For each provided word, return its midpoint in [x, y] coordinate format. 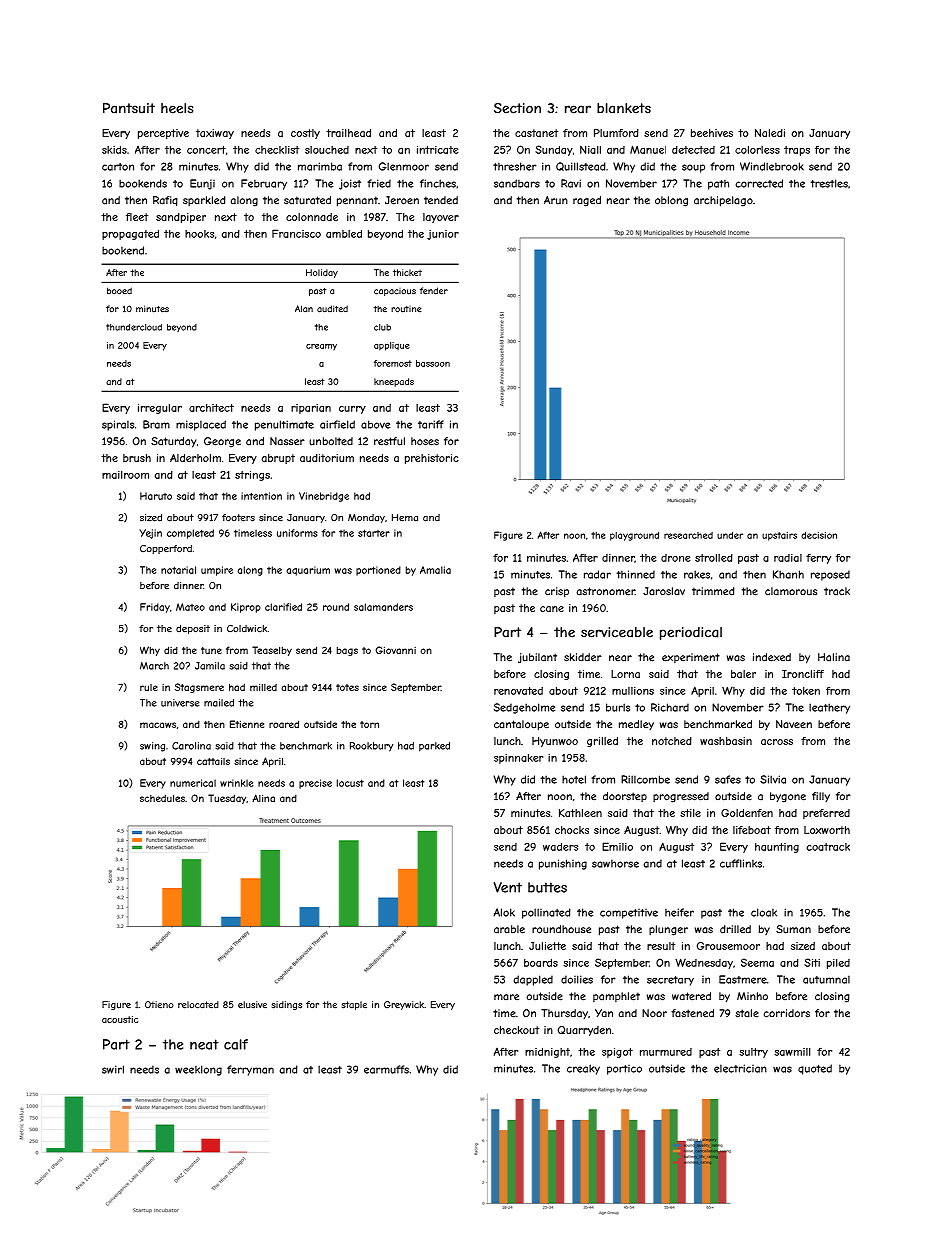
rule [149, 687]
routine [406, 309]
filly [821, 797]
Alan [304, 308]
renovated [518, 691]
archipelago [723, 201]
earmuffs [386, 1069]
